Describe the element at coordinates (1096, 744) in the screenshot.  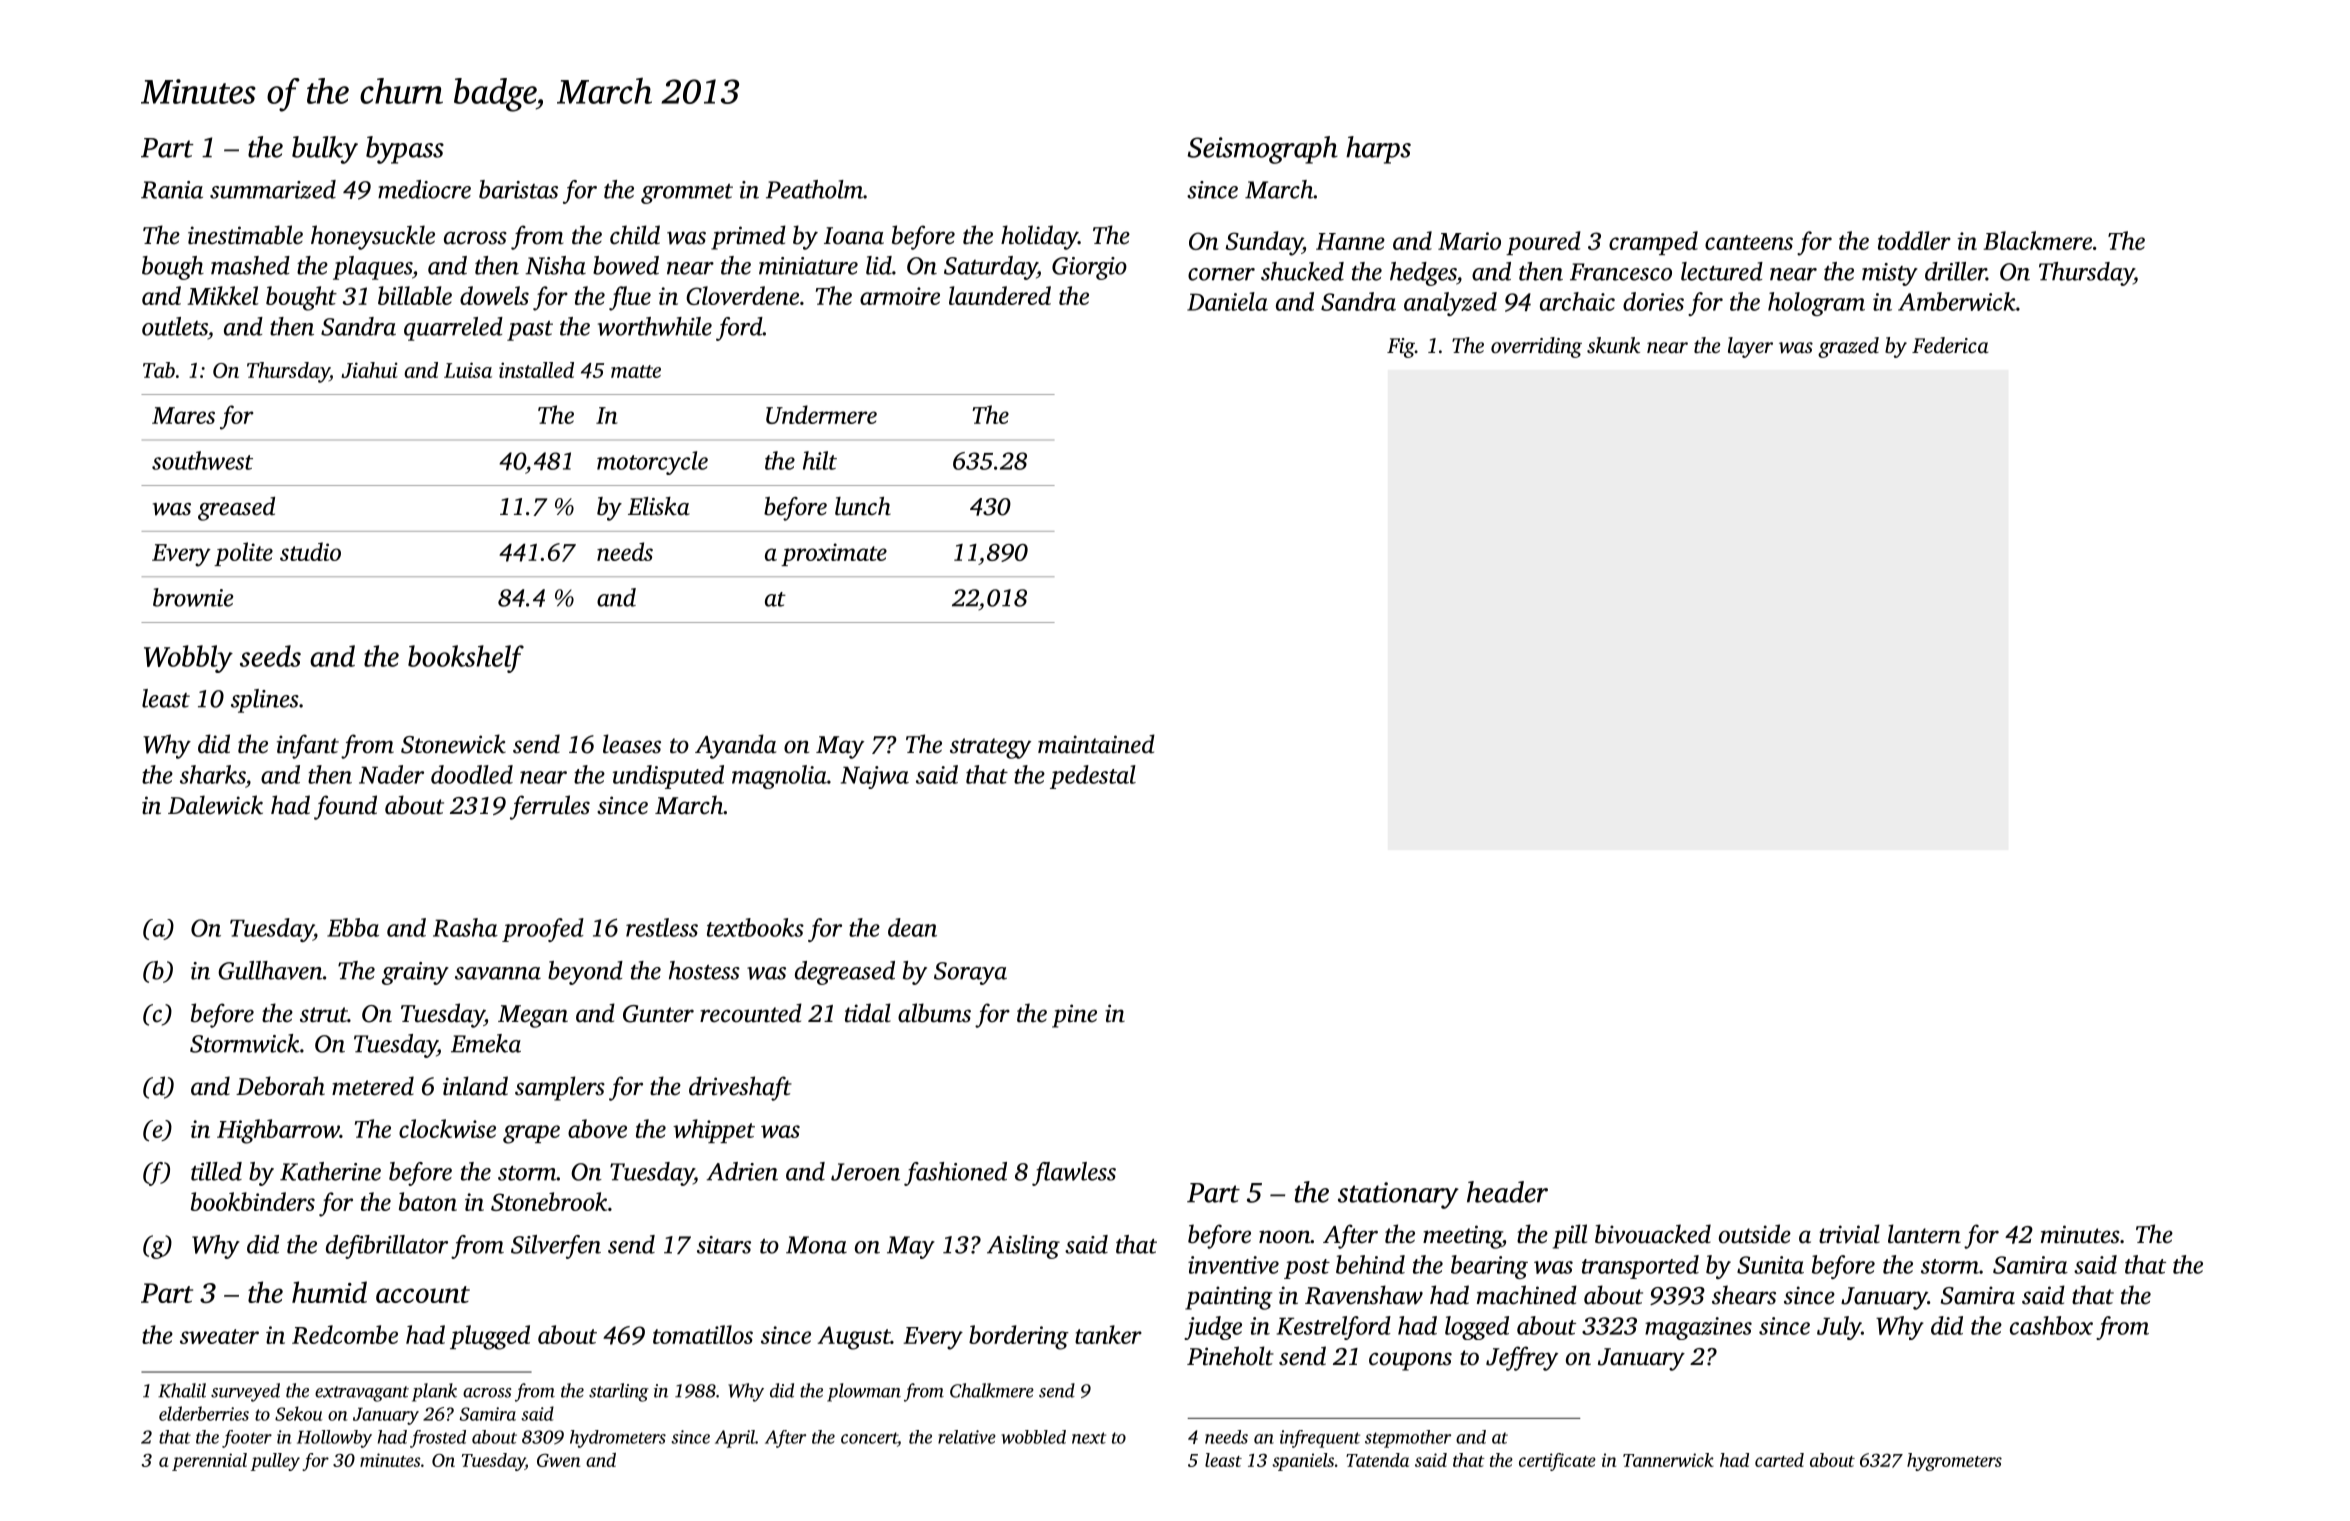
I see `maintained` at that location.
